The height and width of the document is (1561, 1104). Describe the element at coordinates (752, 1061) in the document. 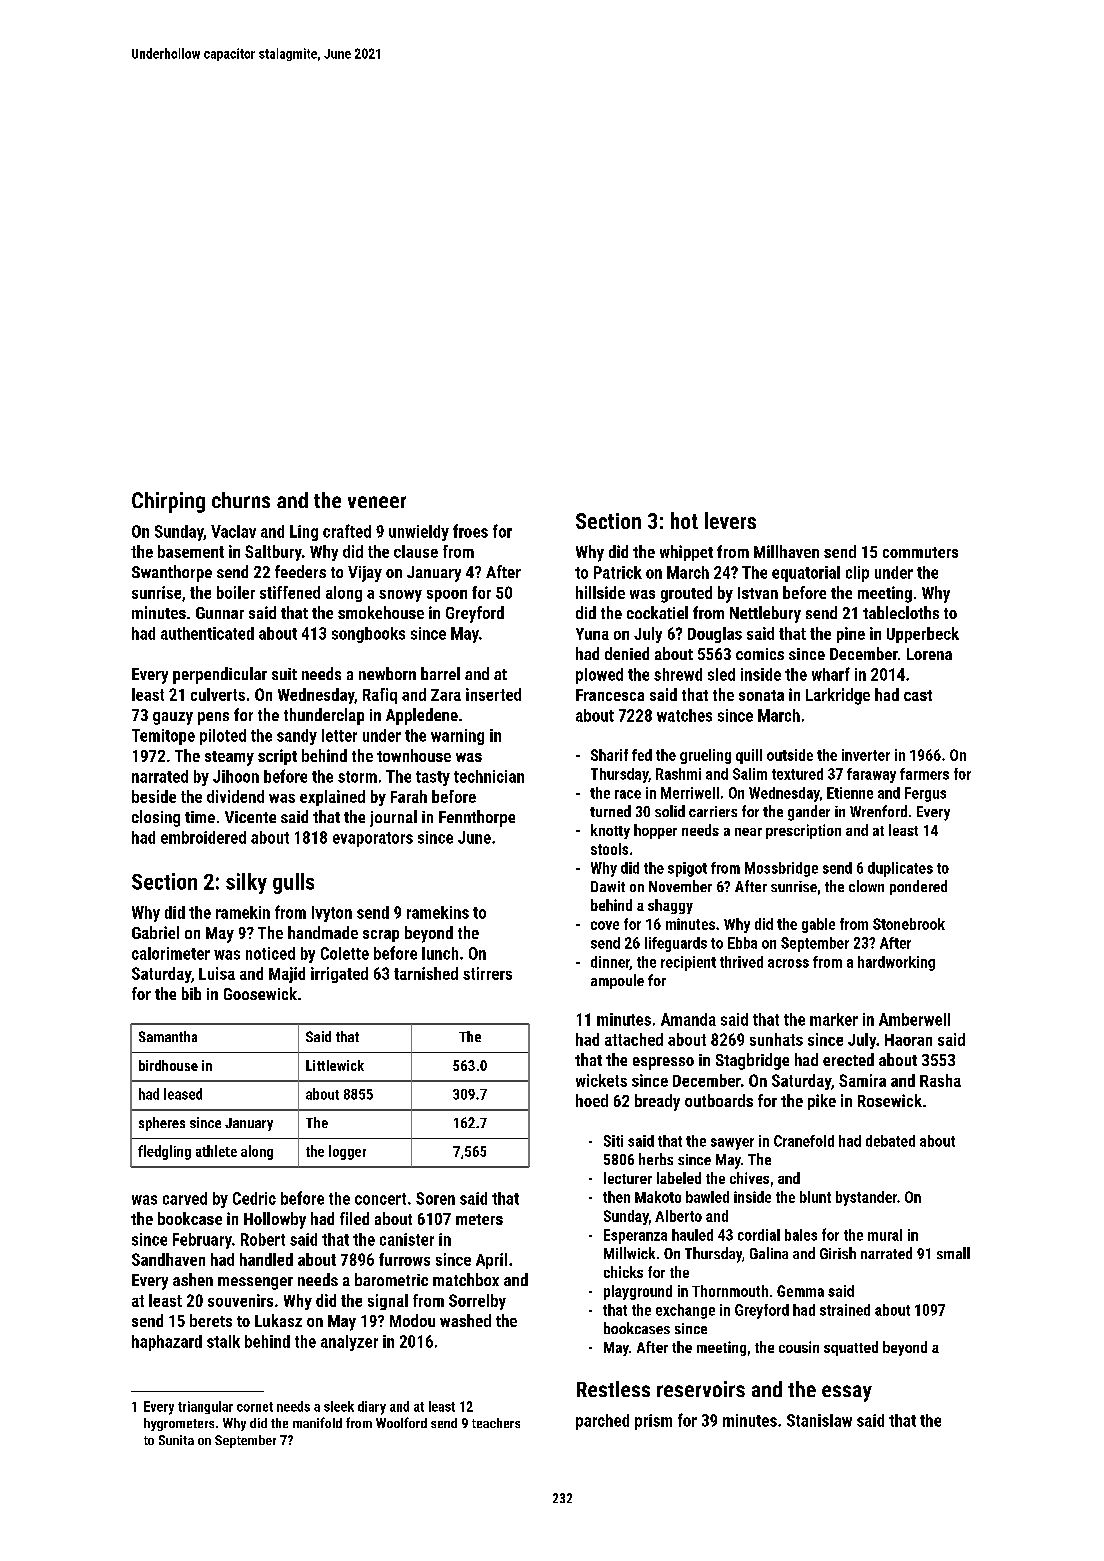

I see `Stagbridge` at that location.
